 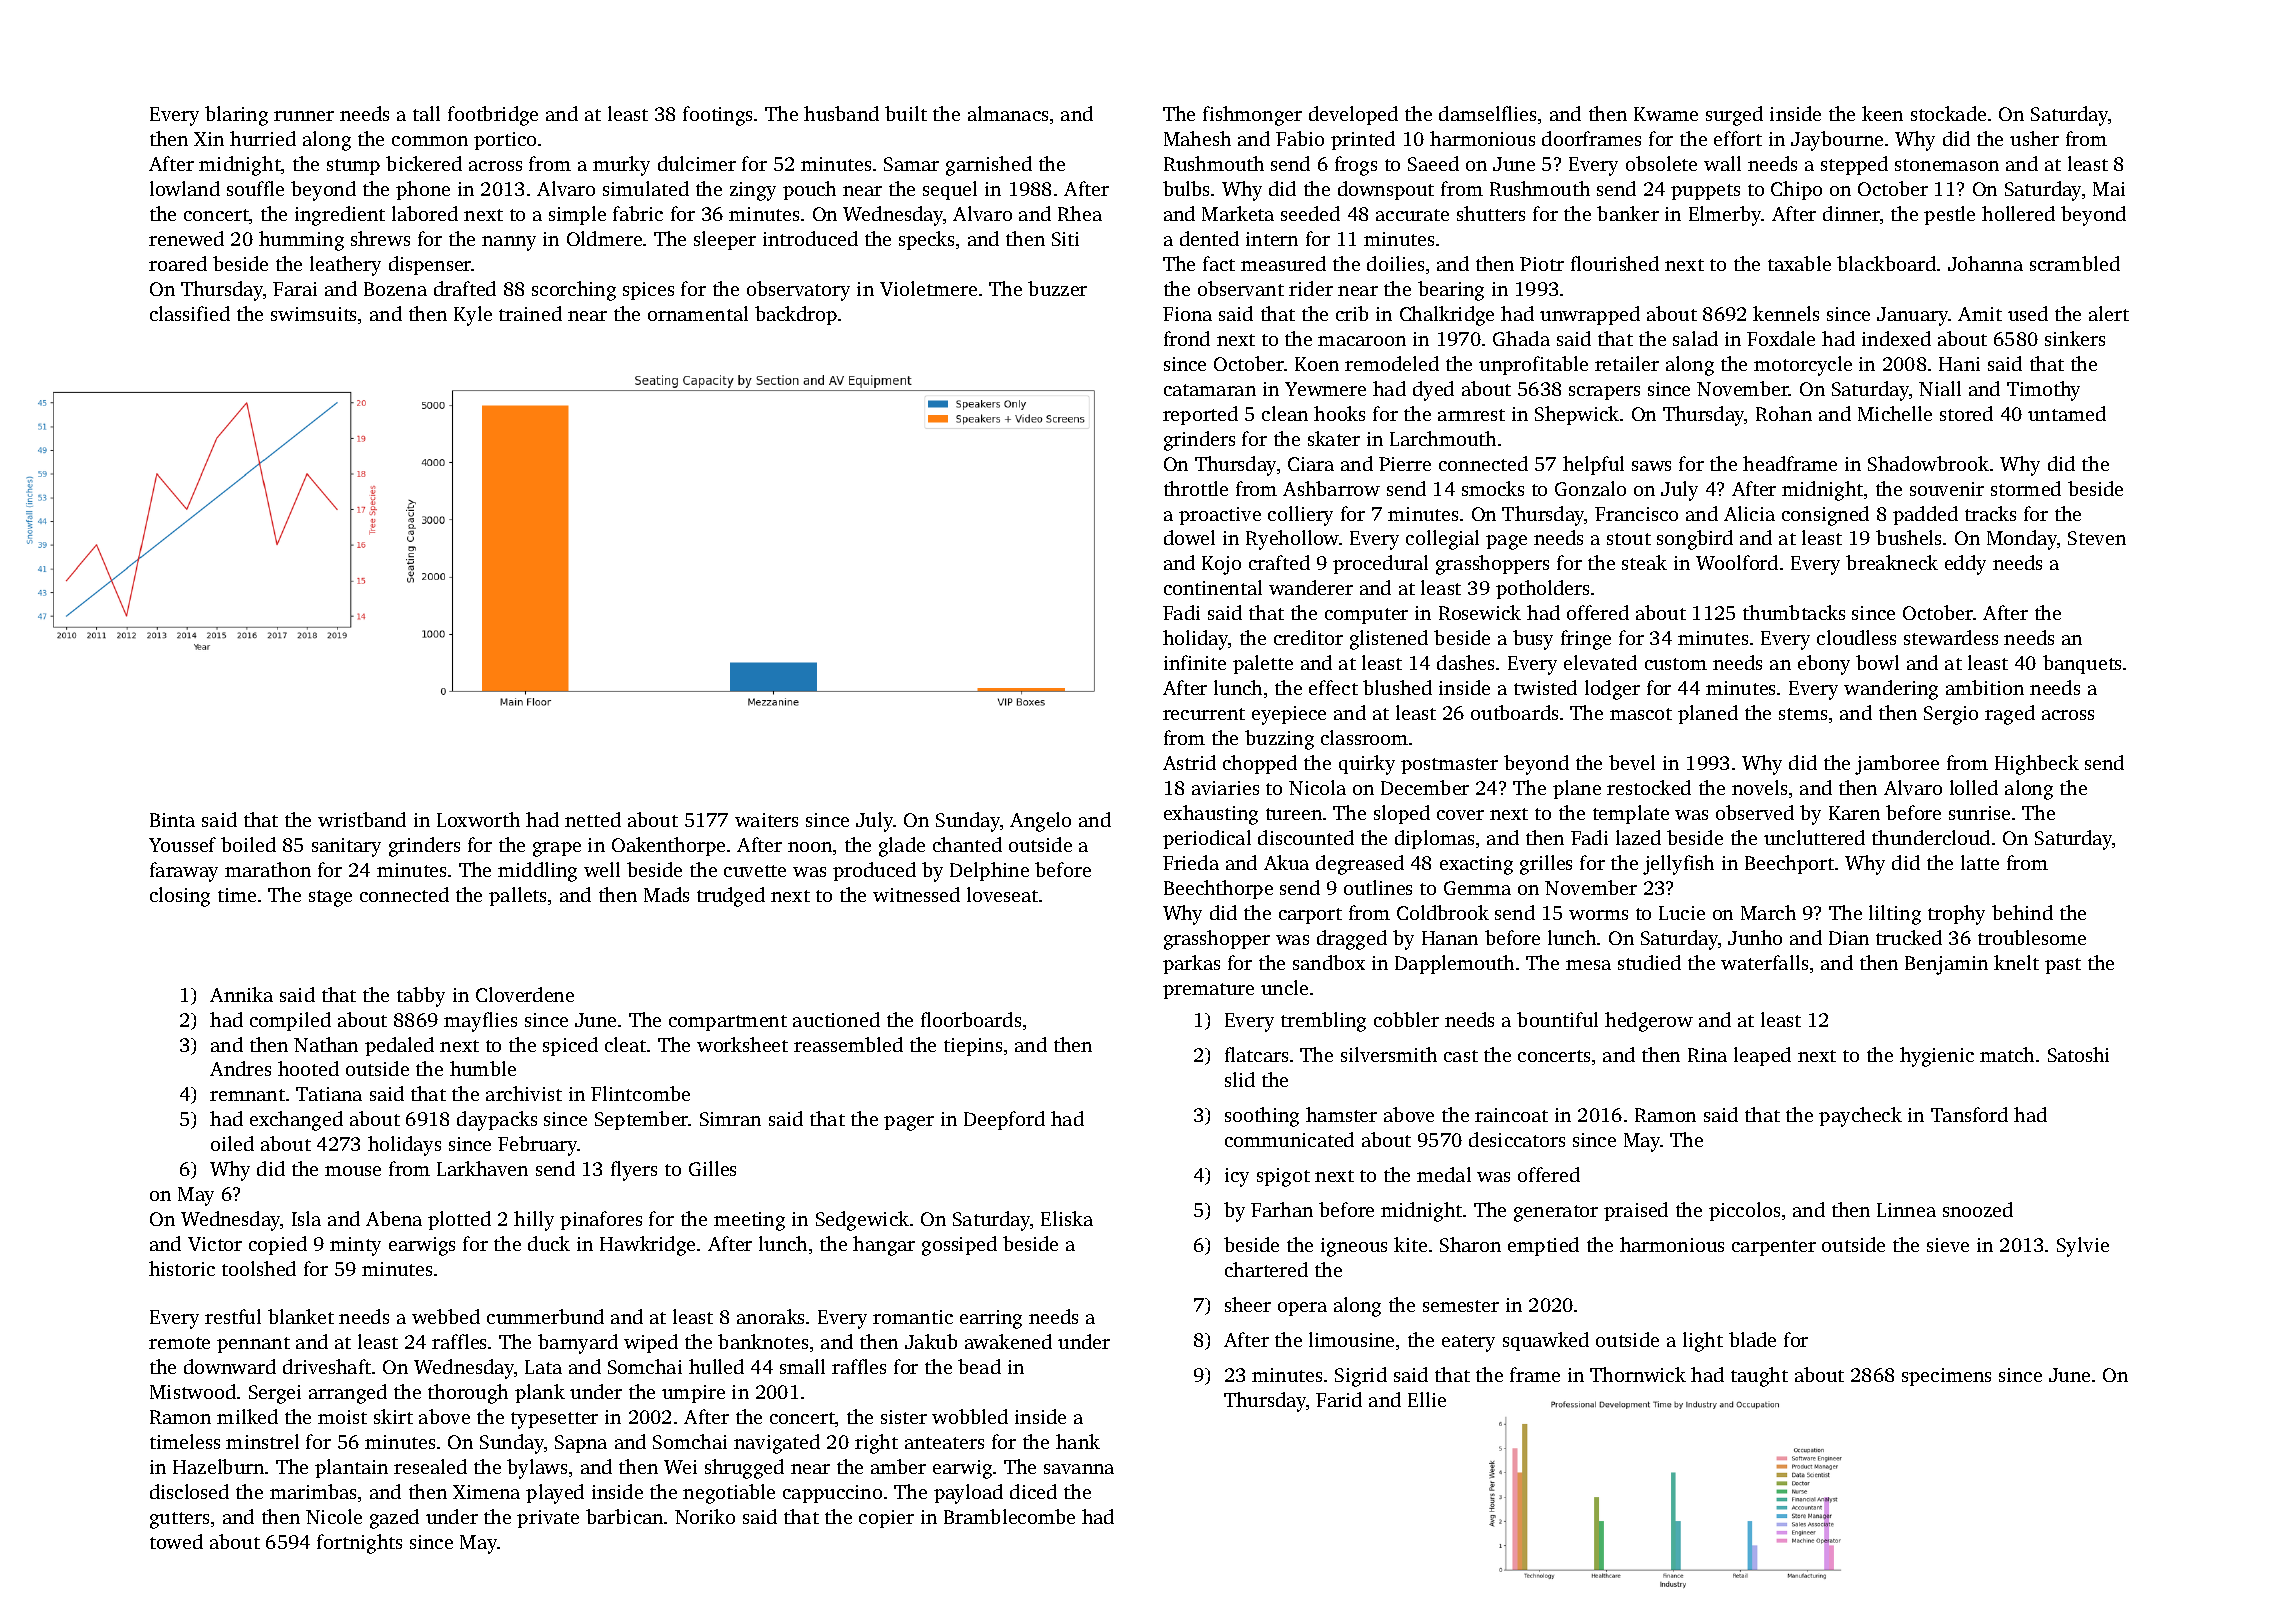 What do you see at coordinates (1057, 288) in the page?
I see `buzzer` at bounding box center [1057, 288].
